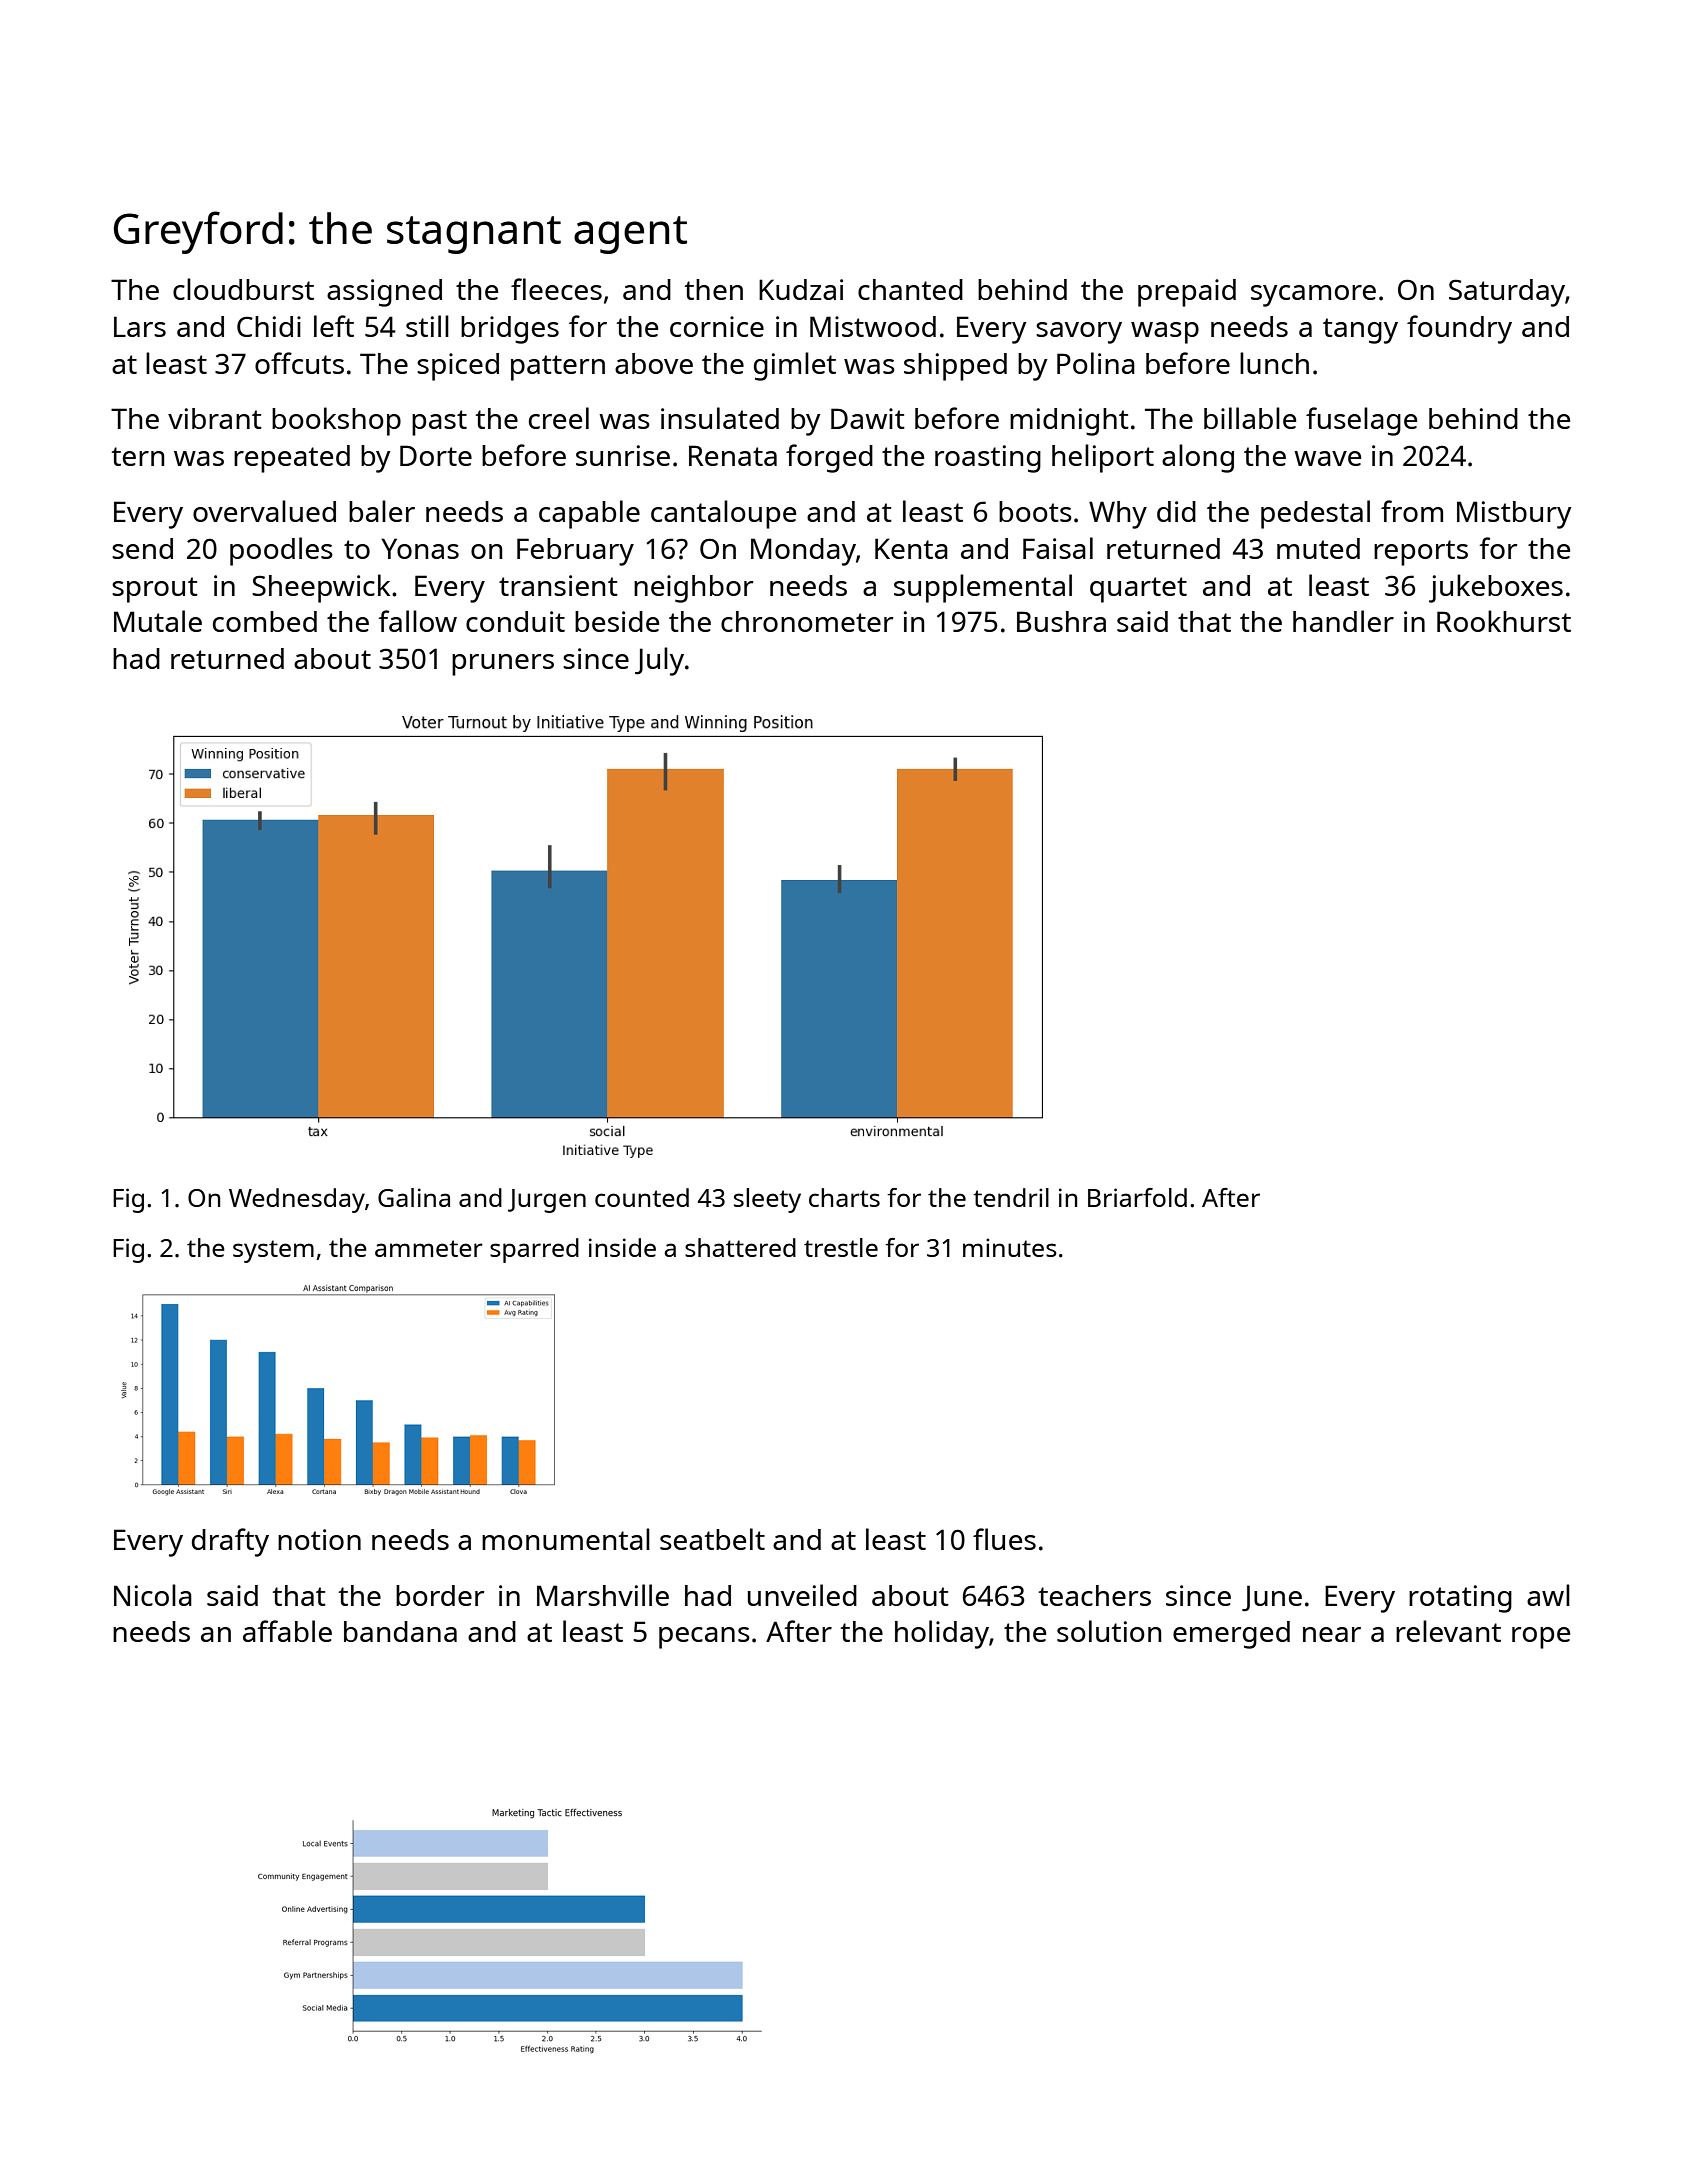  Describe the element at coordinates (801, 289) in the page. I see `Kudzai` at that location.
